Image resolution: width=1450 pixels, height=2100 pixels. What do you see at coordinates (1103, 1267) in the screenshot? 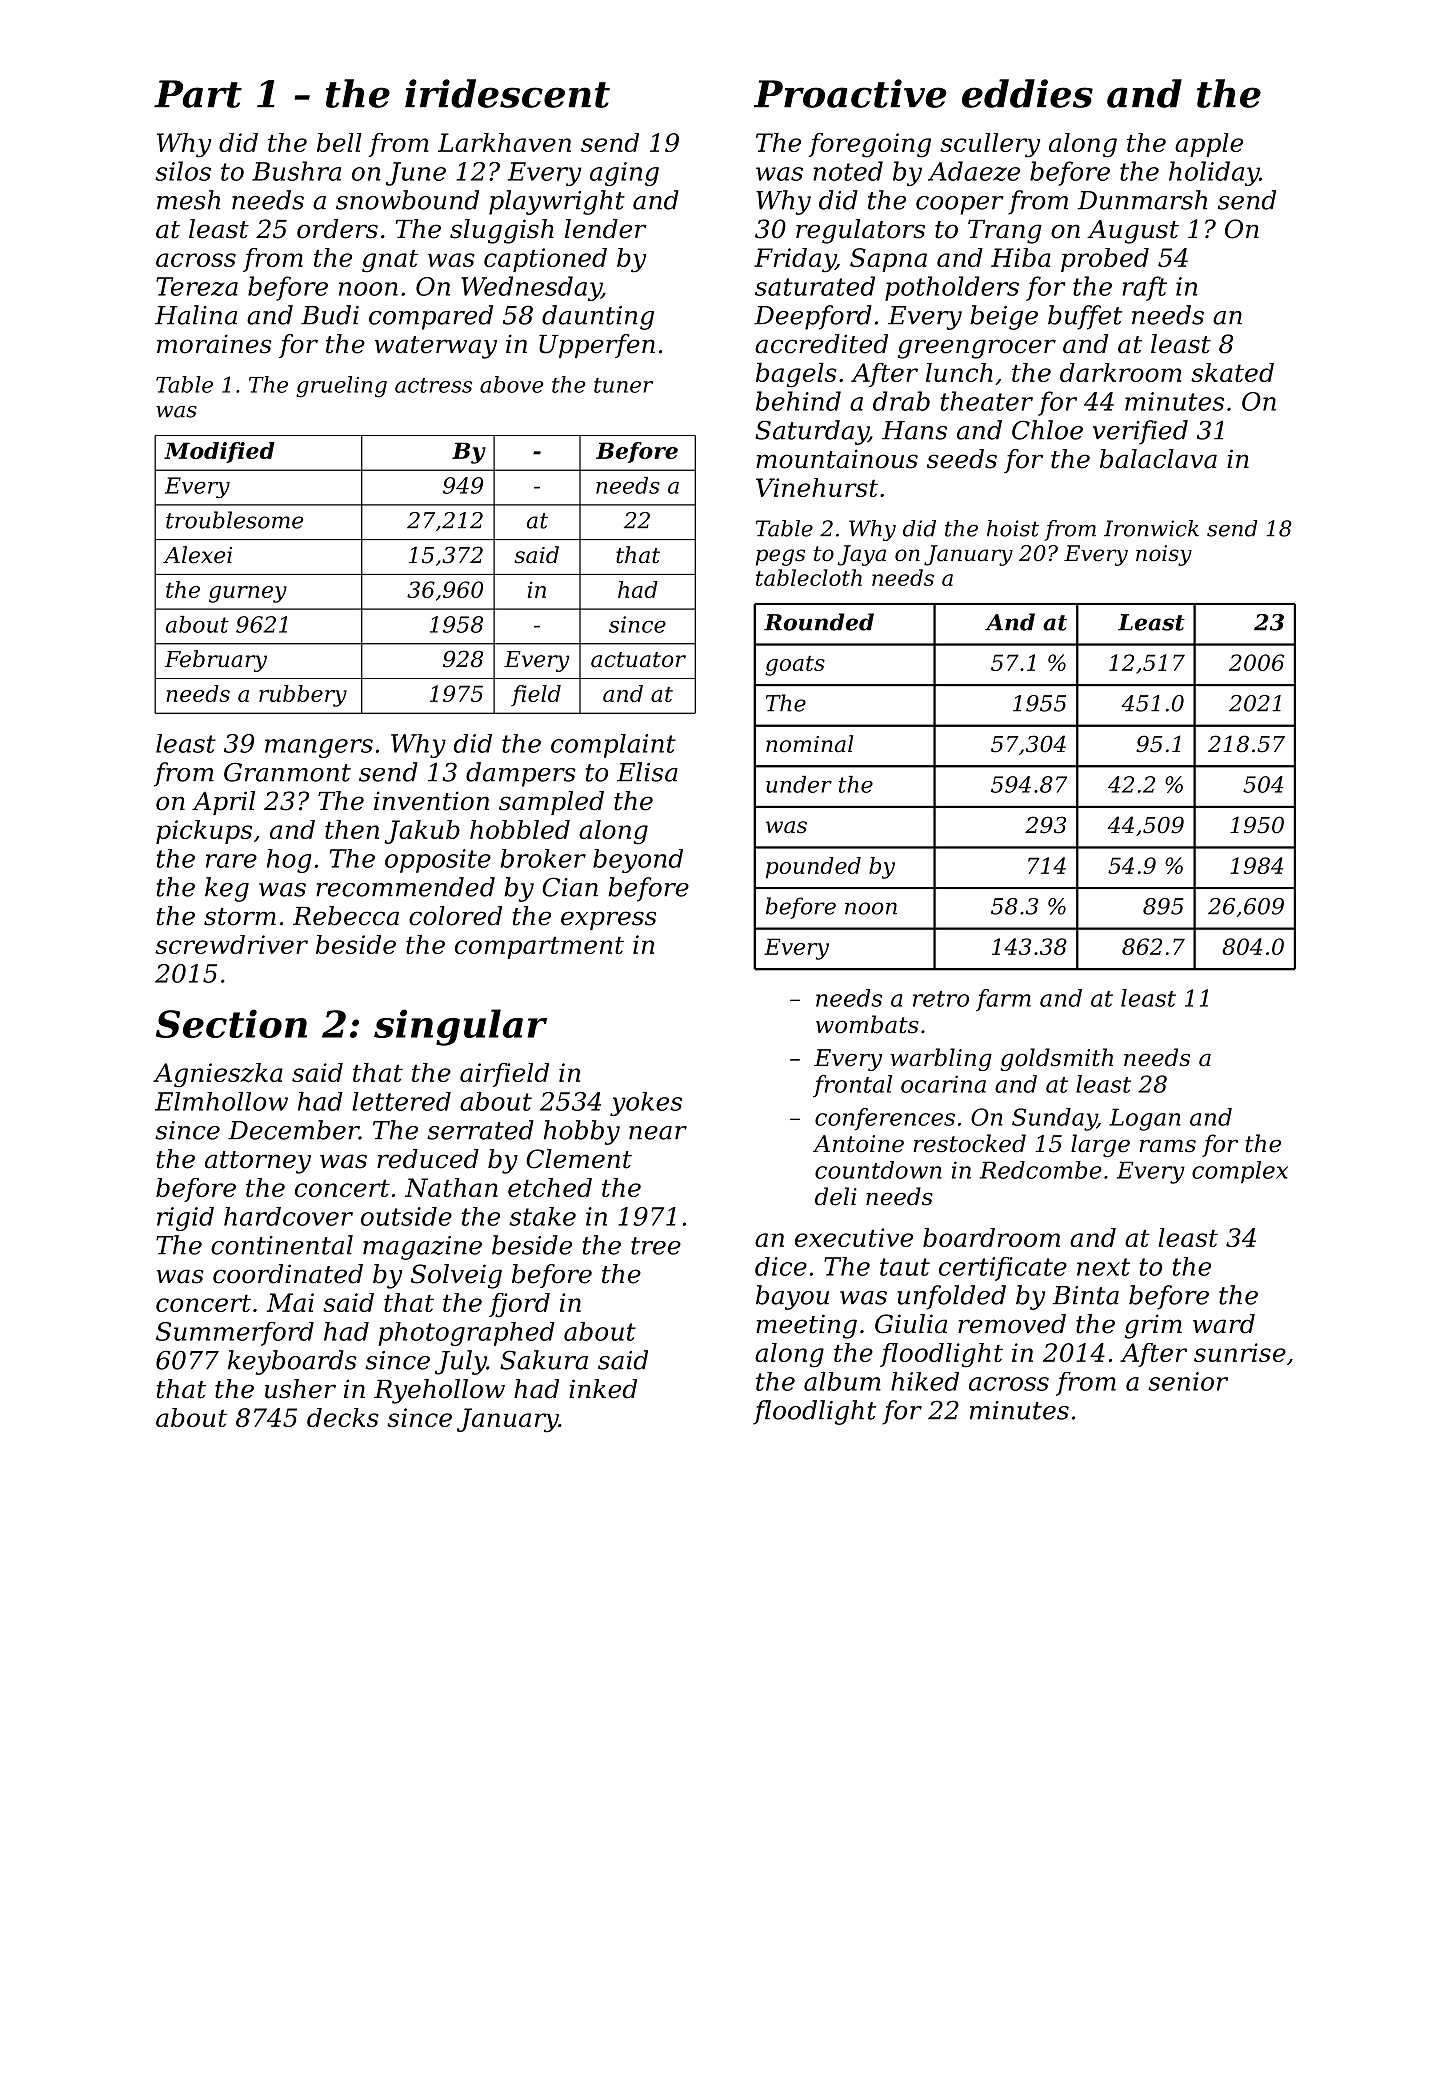
I see `next` at bounding box center [1103, 1267].
